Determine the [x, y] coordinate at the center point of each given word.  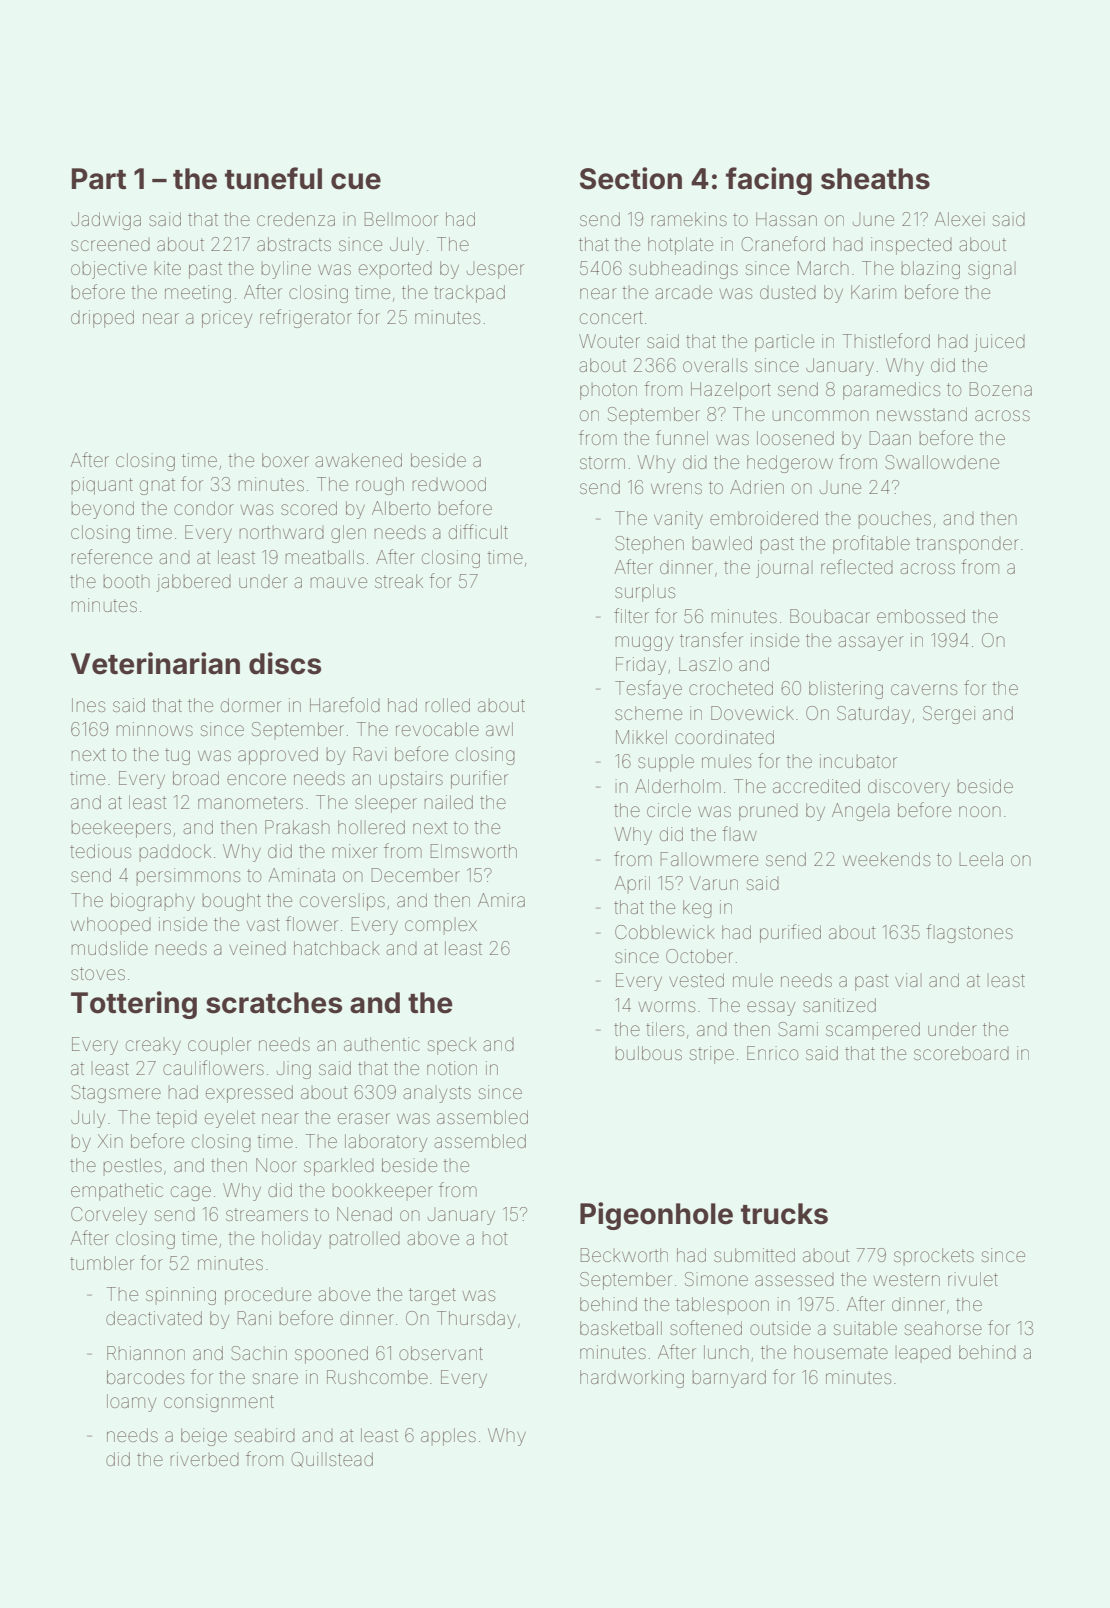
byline [286, 270]
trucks [784, 1214]
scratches [274, 1003]
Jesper [495, 270]
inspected [911, 246]
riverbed [204, 1459]
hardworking [632, 1379]
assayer [871, 643]
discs [285, 663]
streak [399, 581]
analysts [437, 1094]
